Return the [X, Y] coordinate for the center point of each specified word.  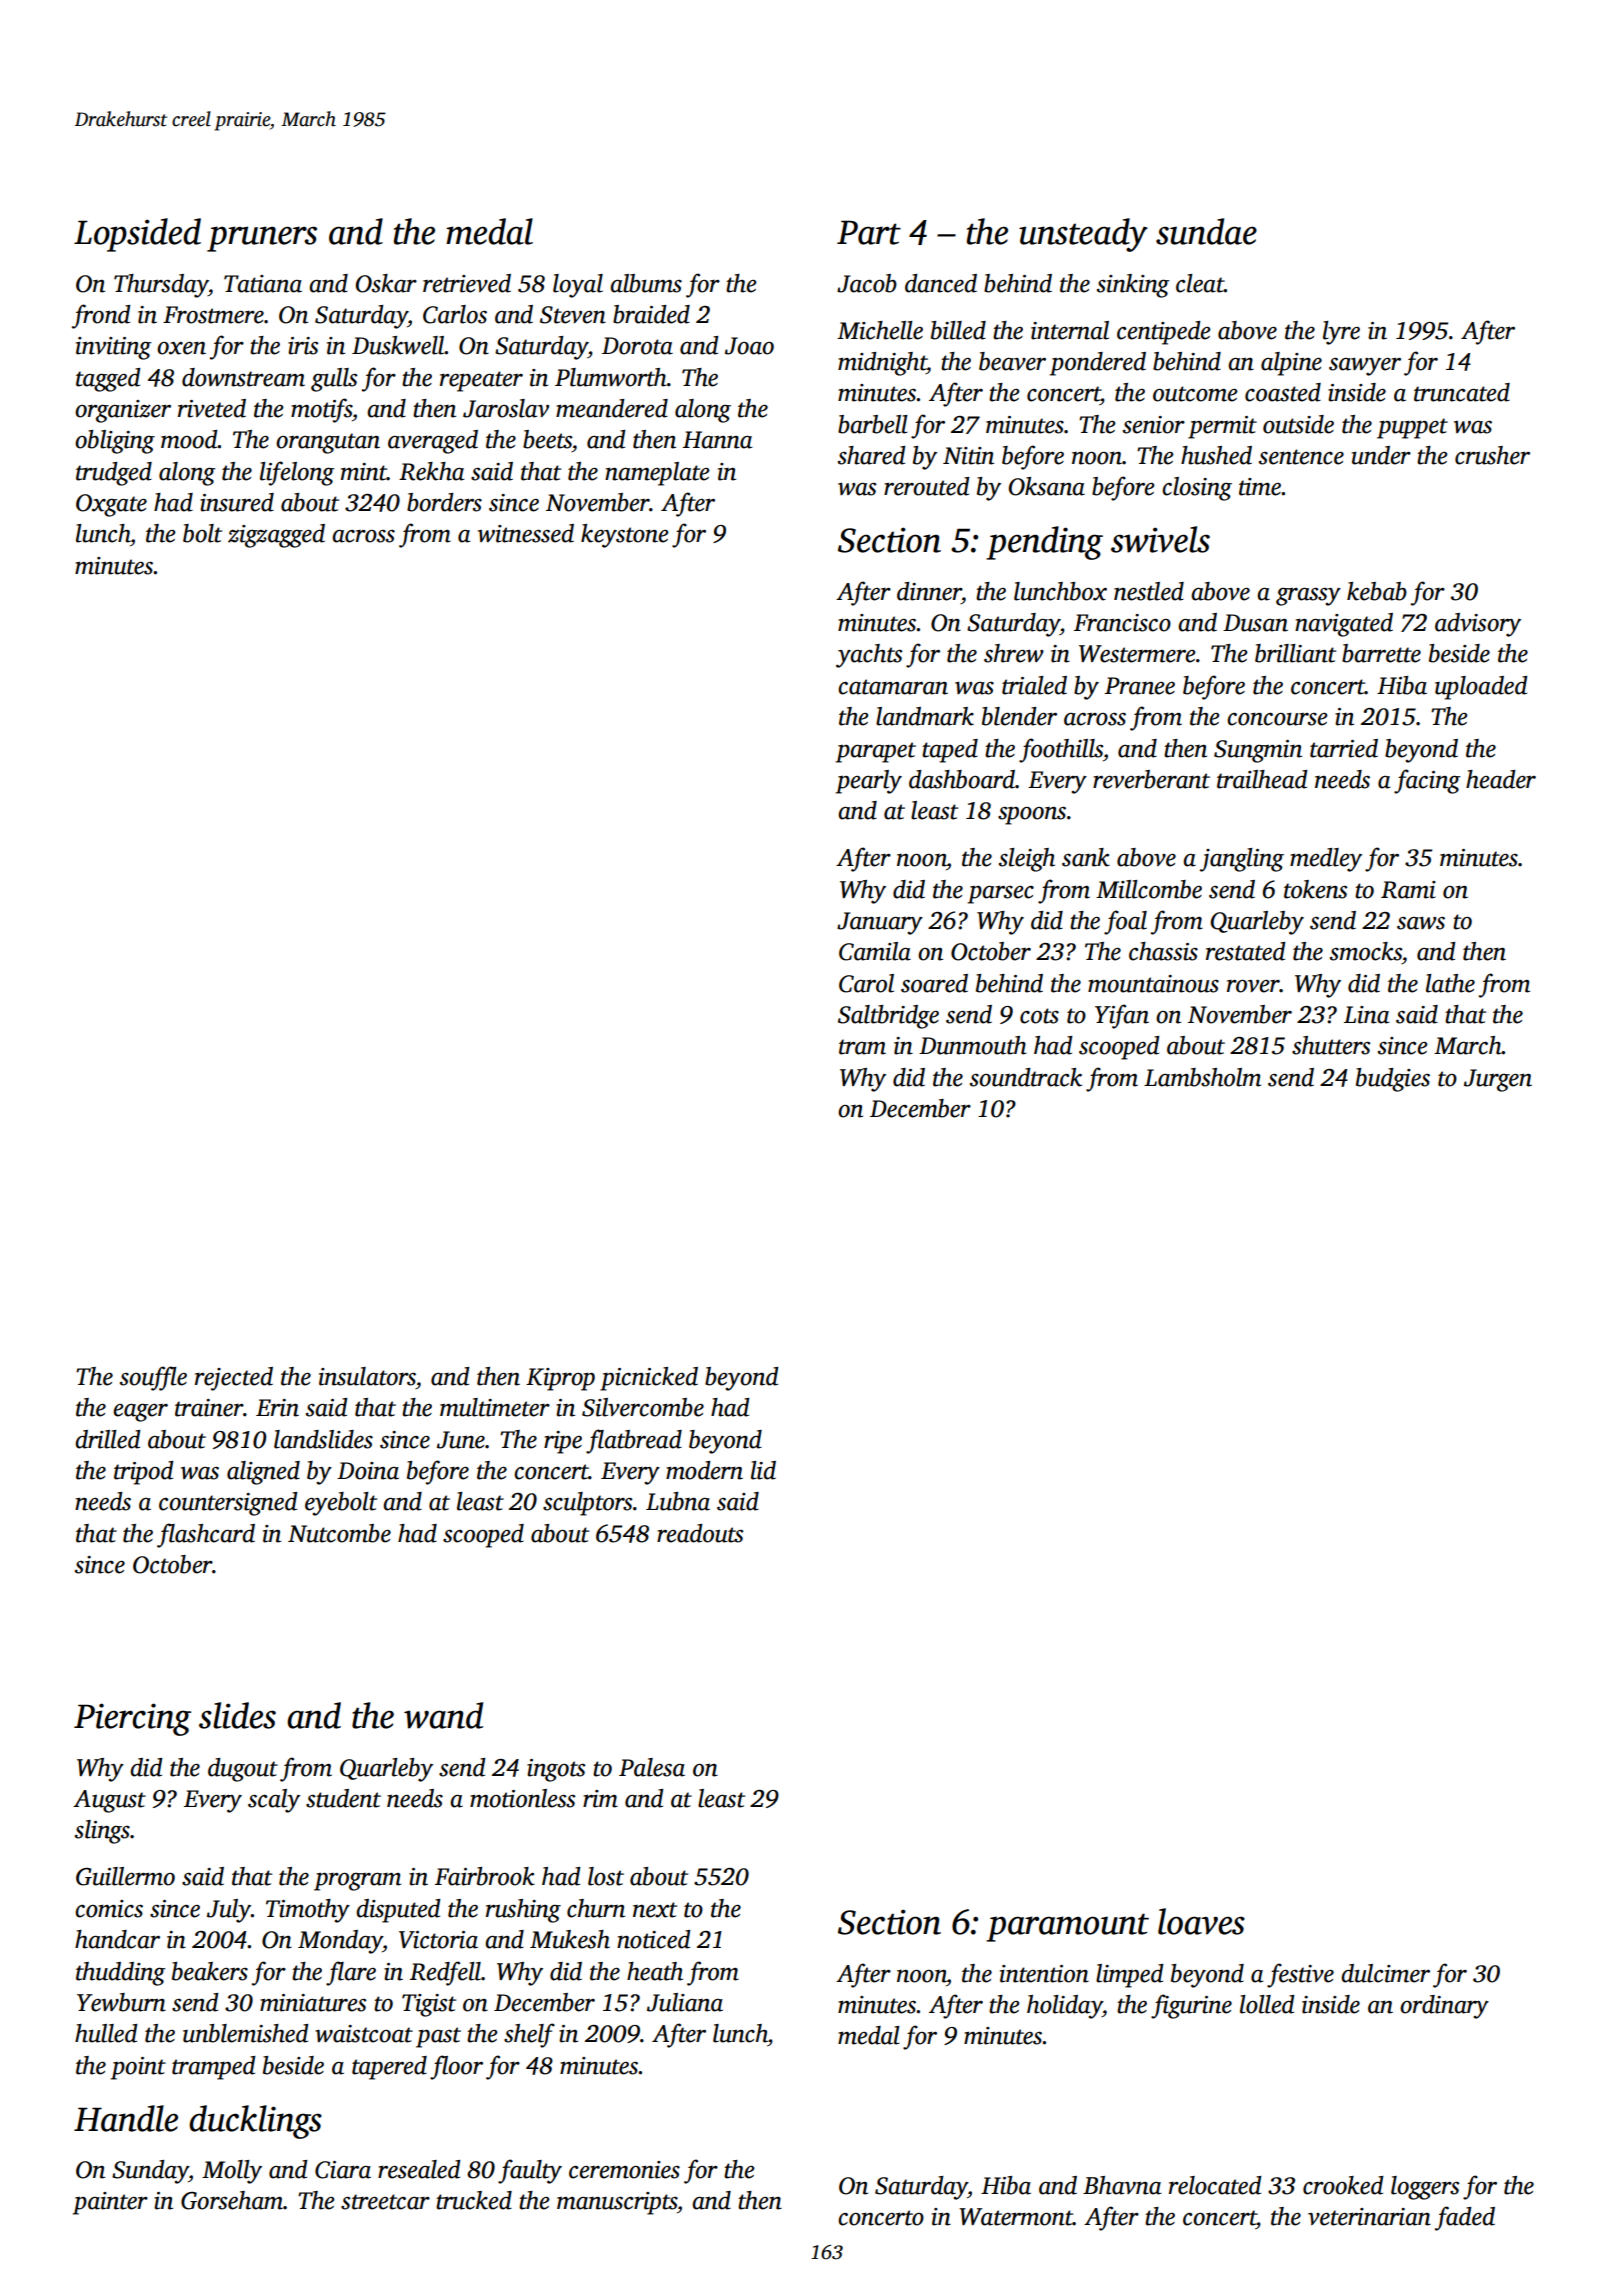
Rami [1408, 890]
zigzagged [276, 536]
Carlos [455, 314]
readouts [700, 1533]
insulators [367, 1376]
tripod [144, 1473]
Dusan [1255, 623]
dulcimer [1385, 1973]
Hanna [717, 440]
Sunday [150, 2172]
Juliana [685, 2002]
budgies [1393, 1080]
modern [704, 1470]
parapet [876, 752]
